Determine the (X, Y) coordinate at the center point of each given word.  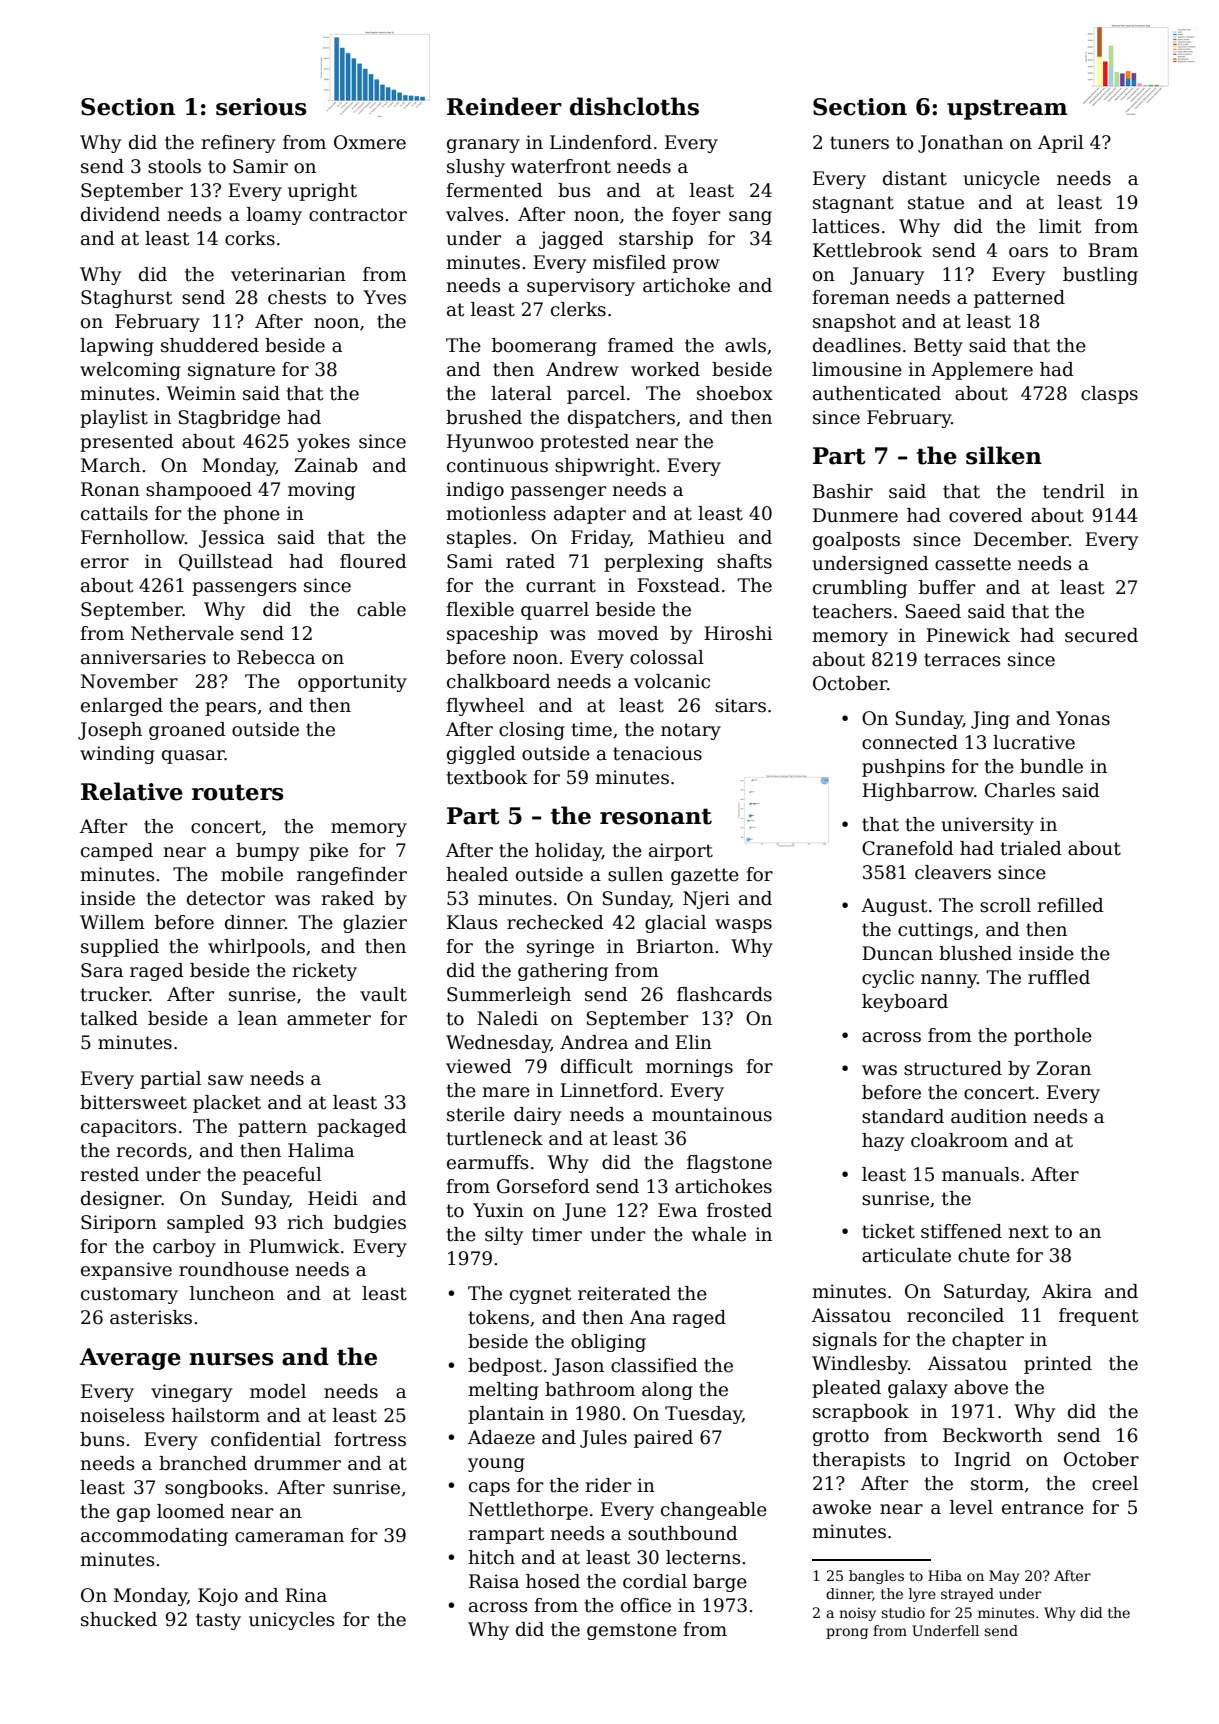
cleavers (953, 872)
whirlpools (256, 948)
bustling (1100, 276)
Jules (603, 1439)
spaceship (492, 635)
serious (261, 107)
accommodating (154, 1537)
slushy (476, 168)
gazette (705, 876)
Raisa (494, 1581)
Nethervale (182, 633)
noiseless (122, 1415)
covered (986, 515)
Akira (1067, 1291)
